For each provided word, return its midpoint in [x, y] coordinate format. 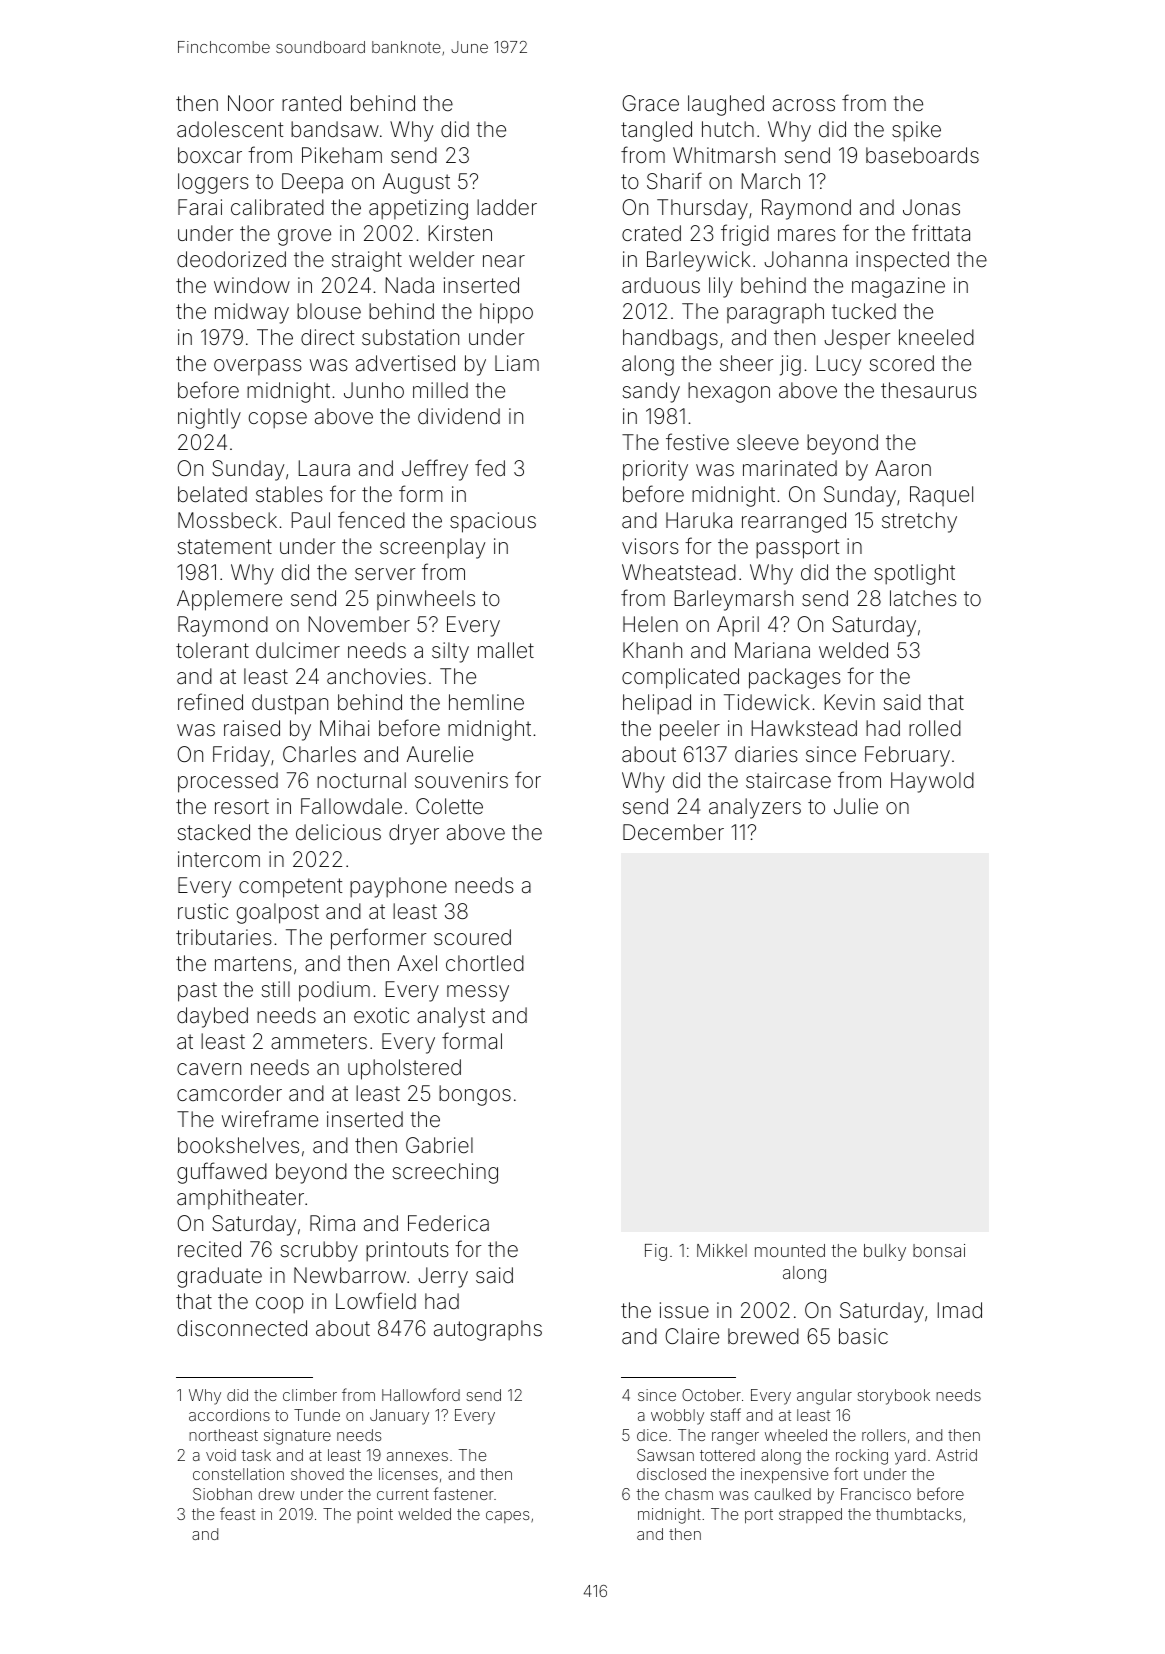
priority [655, 470]
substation [410, 337]
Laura [324, 468]
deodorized [231, 259]
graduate [219, 1277]
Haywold [932, 782]
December [673, 832]
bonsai [939, 1250]
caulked [782, 1494]
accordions [229, 1415]
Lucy [839, 365]
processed [228, 782]
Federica [448, 1223]
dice [652, 1435]
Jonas [931, 207]
